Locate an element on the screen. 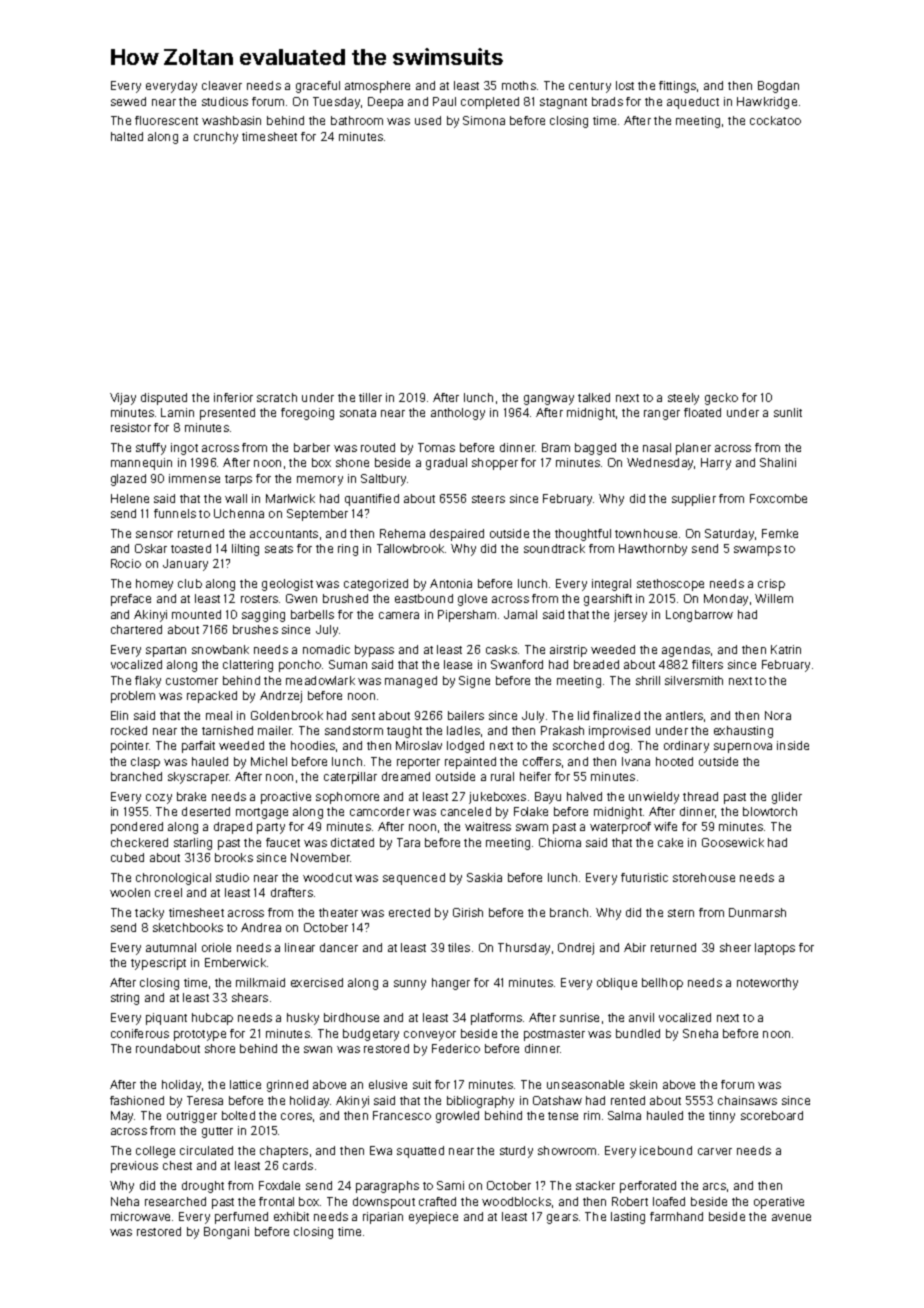 The image size is (924, 1308). platforms is located at coordinates (496, 1019).
